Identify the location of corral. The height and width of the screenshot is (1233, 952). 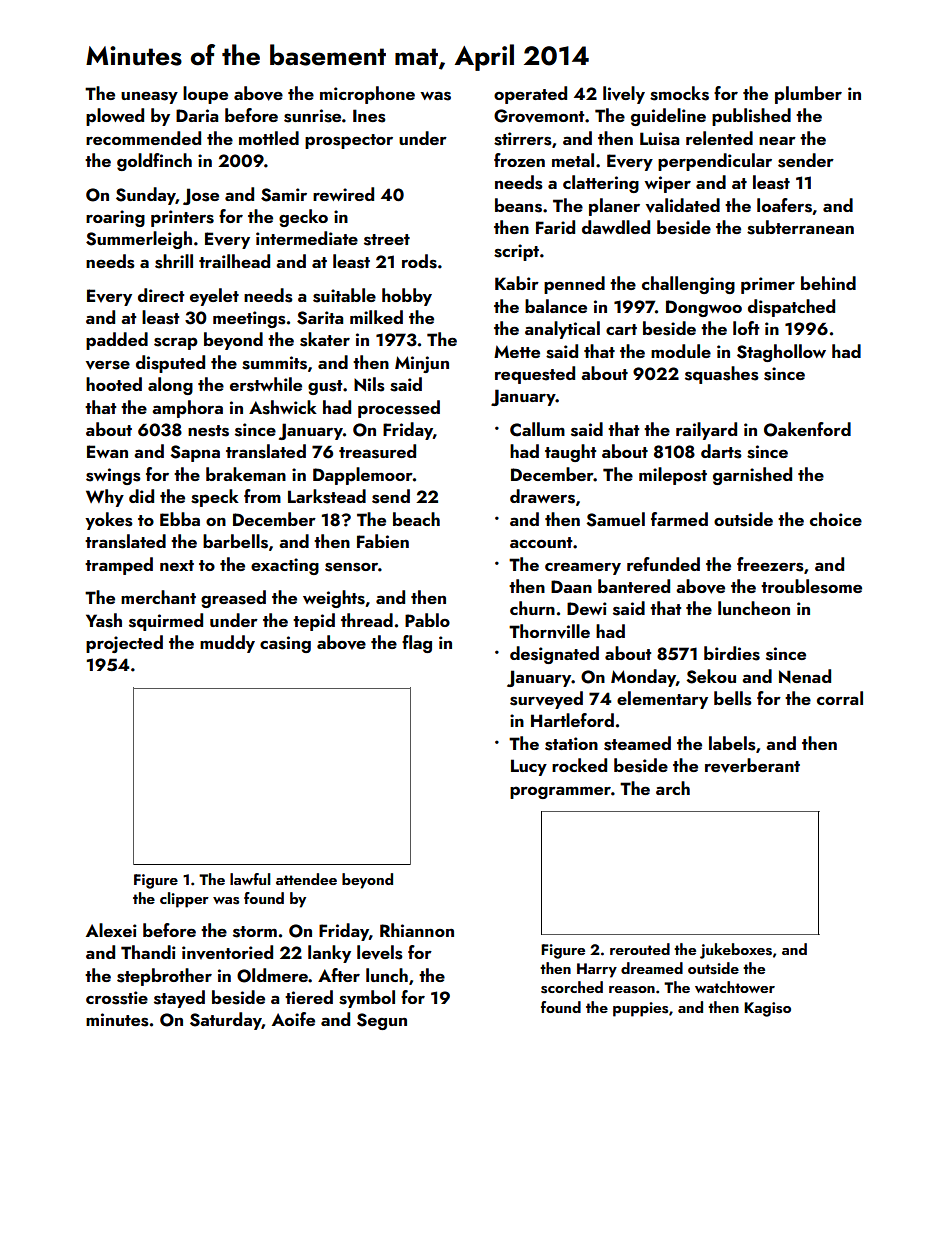
(840, 698).
